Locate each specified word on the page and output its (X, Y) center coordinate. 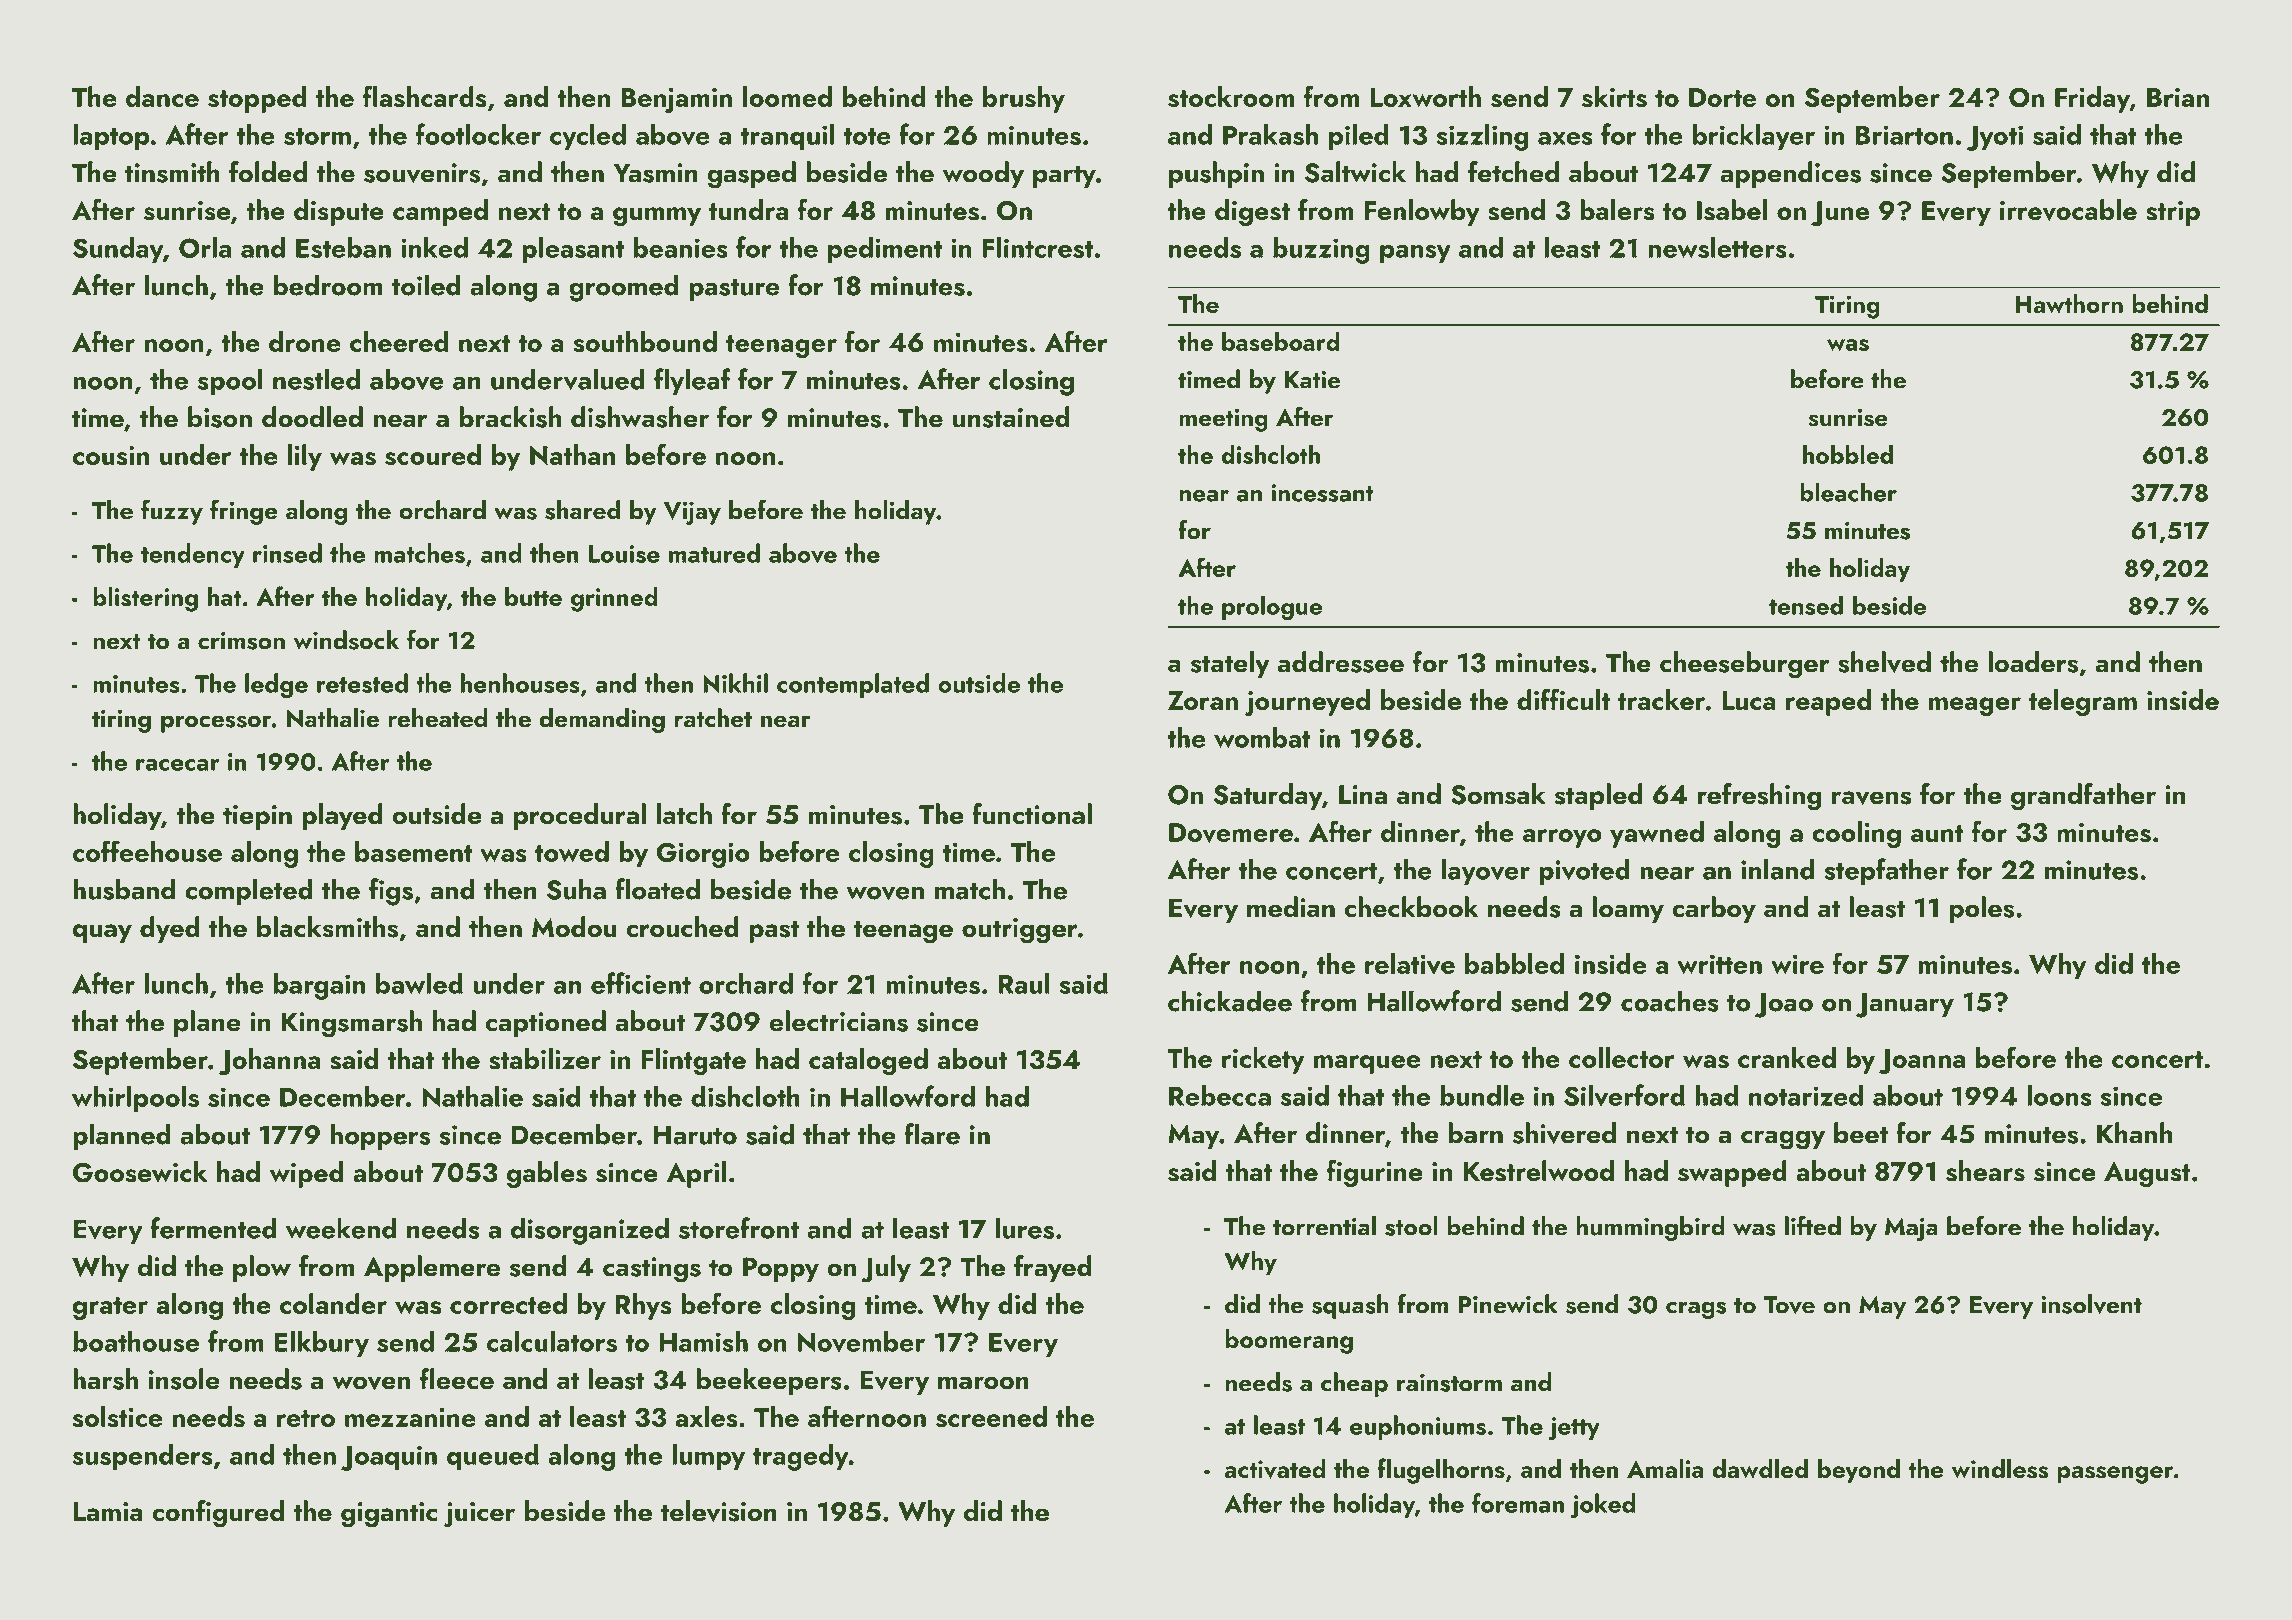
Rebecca (1220, 1095)
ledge (276, 686)
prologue (1272, 608)
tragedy (801, 1457)
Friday (2092, 99)
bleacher (1848, 492)
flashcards (425, 96)
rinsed (287, 553)
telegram (2083, 702)
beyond (1859, 1471)
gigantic (389, 1515)
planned (122, 1136)
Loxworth (1425, 96)
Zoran (1203, 700)
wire (1797, 964)
